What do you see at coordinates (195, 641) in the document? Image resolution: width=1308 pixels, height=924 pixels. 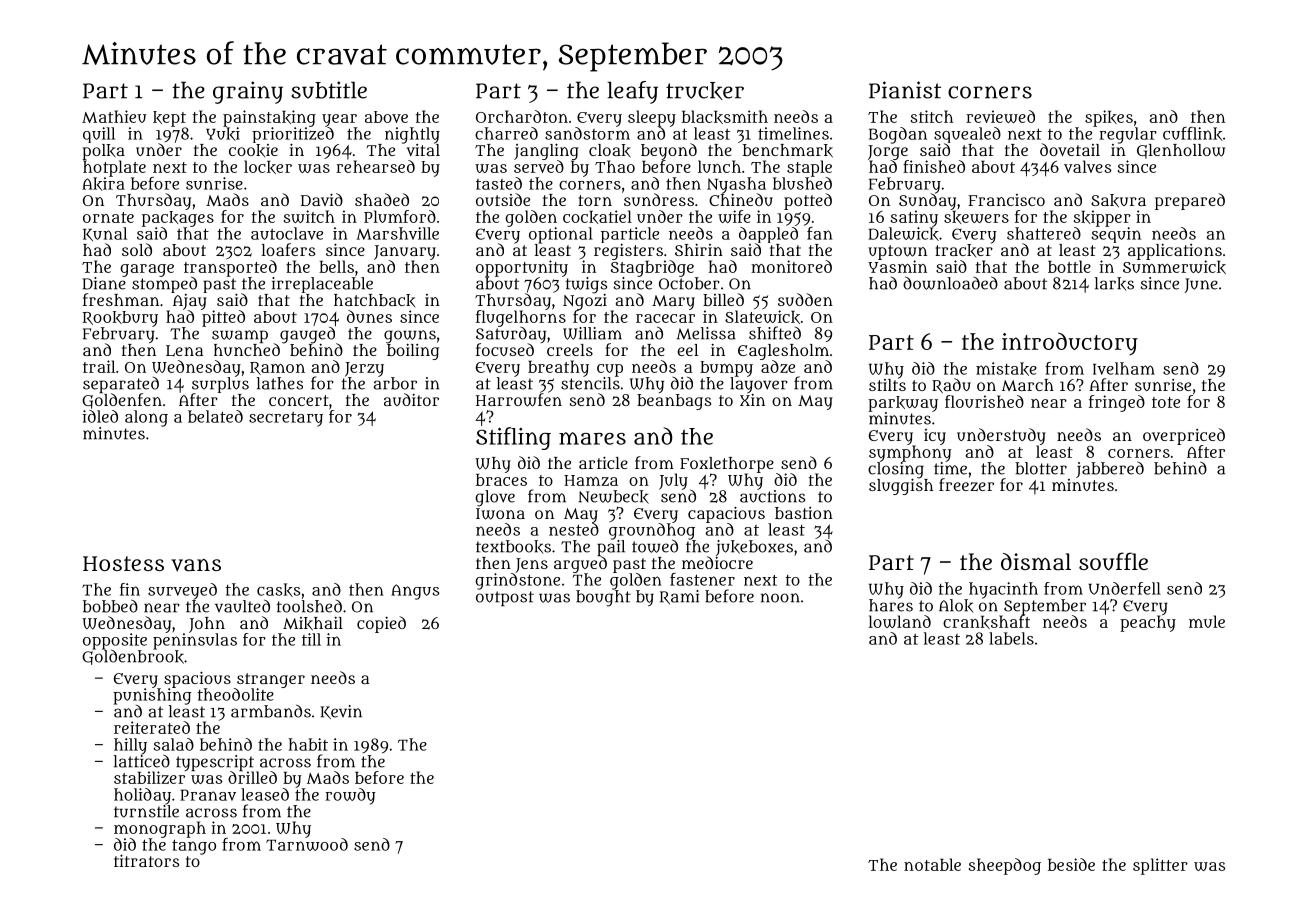 I see `peninsulas` at bounding box center [195, 641].
